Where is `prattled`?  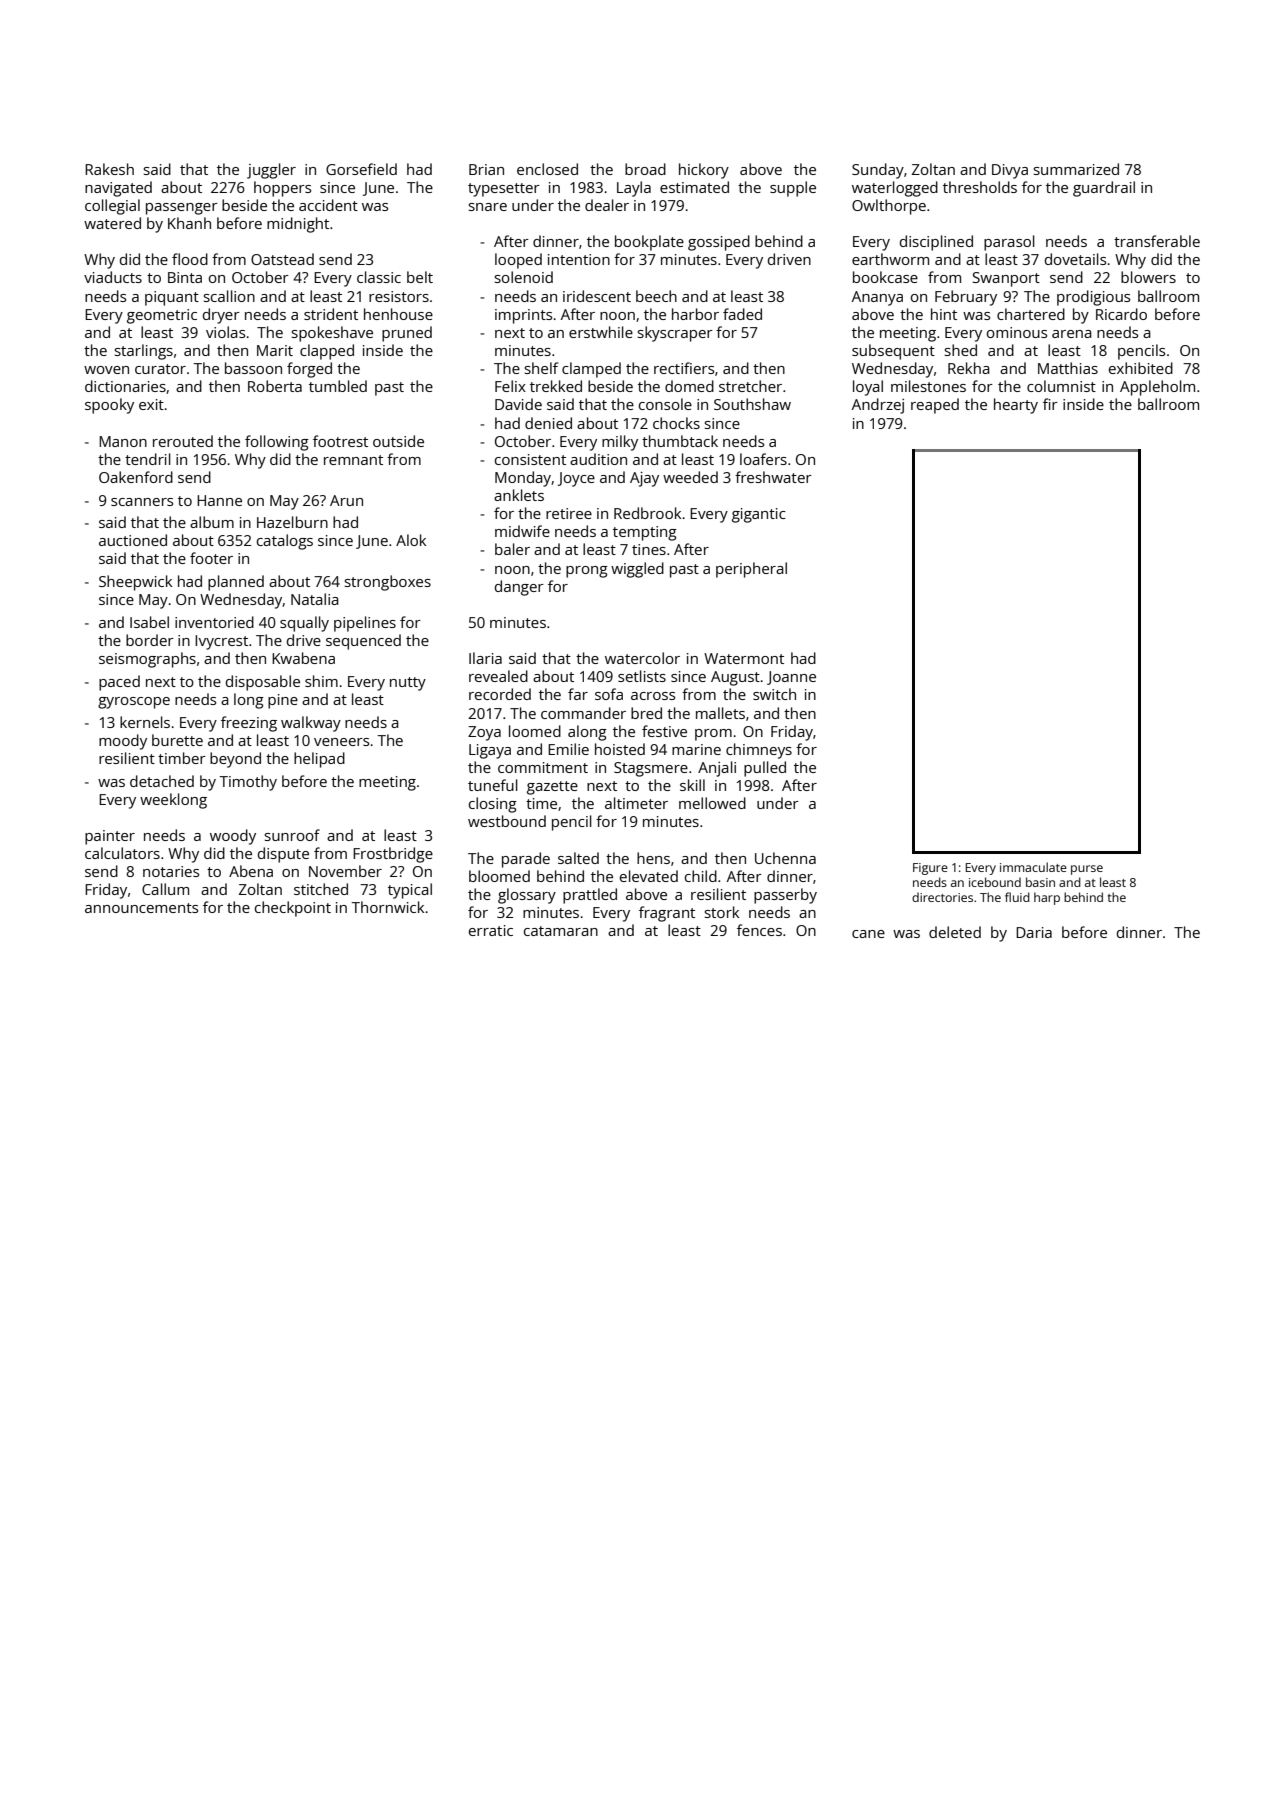 prattled is located at coordinates (590, 896).
